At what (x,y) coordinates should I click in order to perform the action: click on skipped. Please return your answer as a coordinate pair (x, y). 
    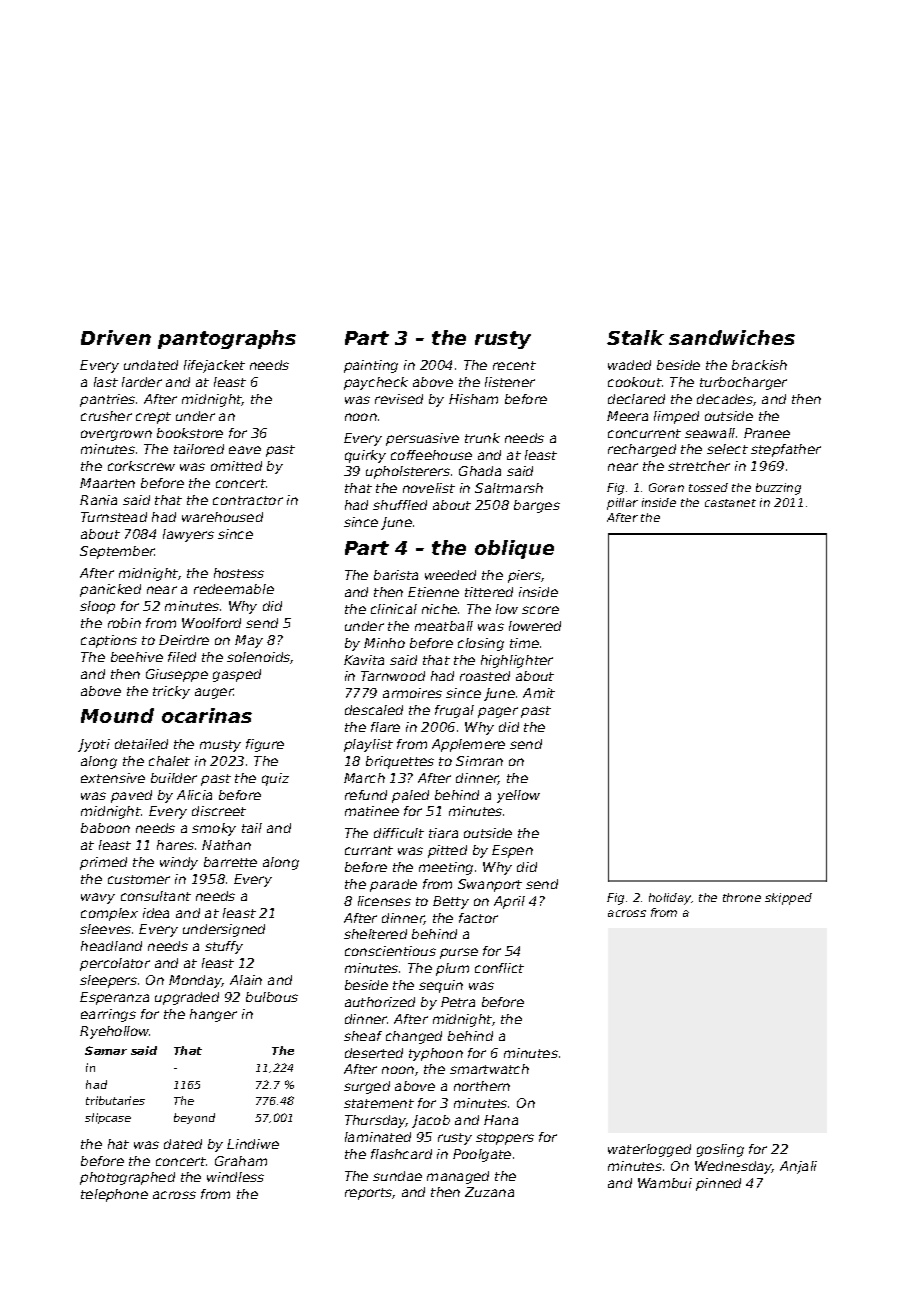
    Looking at the image, I should click on (788, 899).
